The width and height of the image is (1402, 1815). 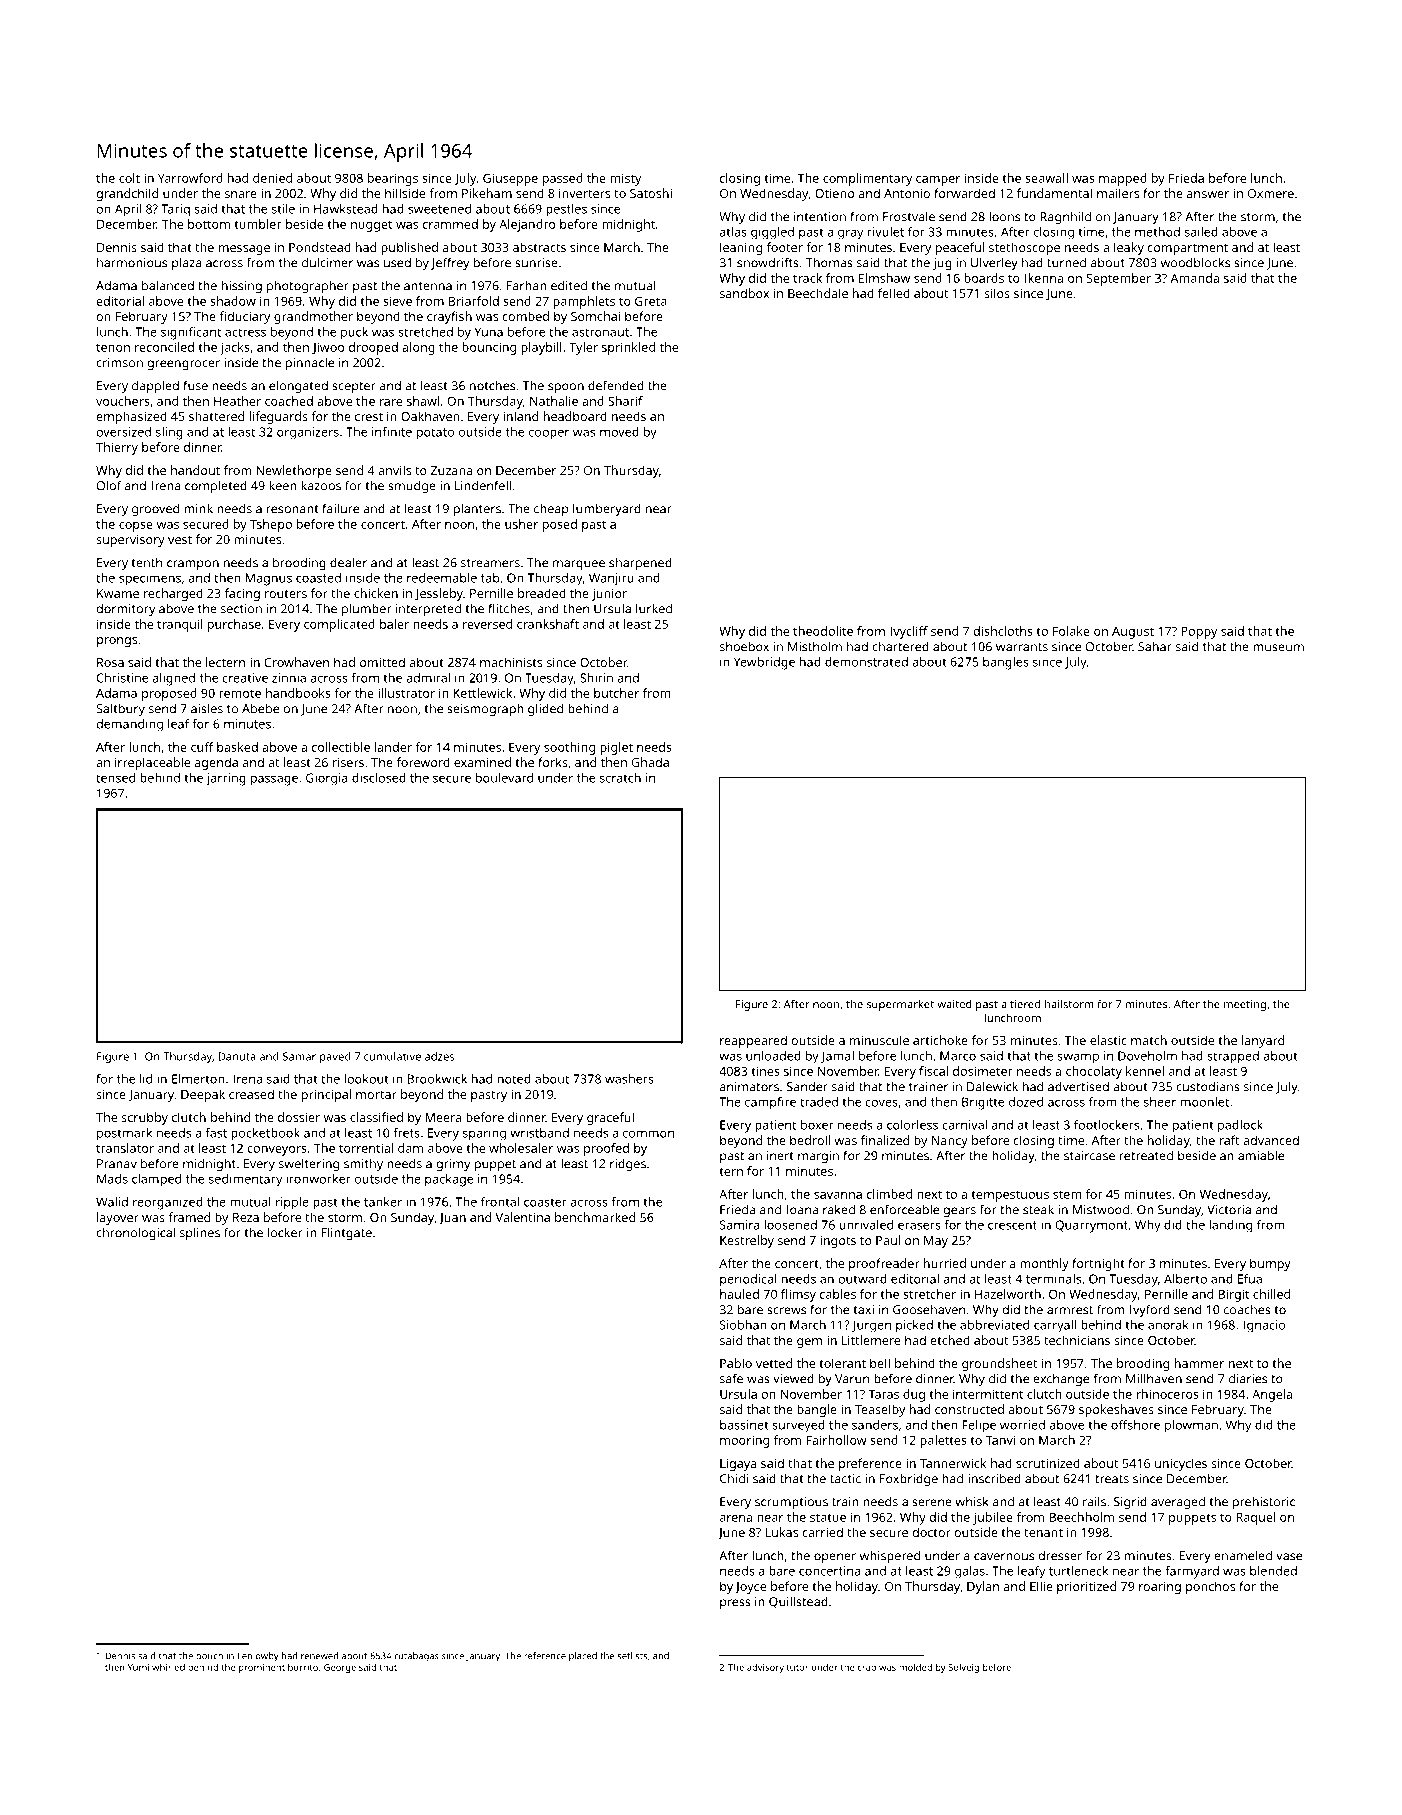 What do you see at coordinates (439, 594) in the image?
I see `Jessleby` at bounding box center [439, 594].
